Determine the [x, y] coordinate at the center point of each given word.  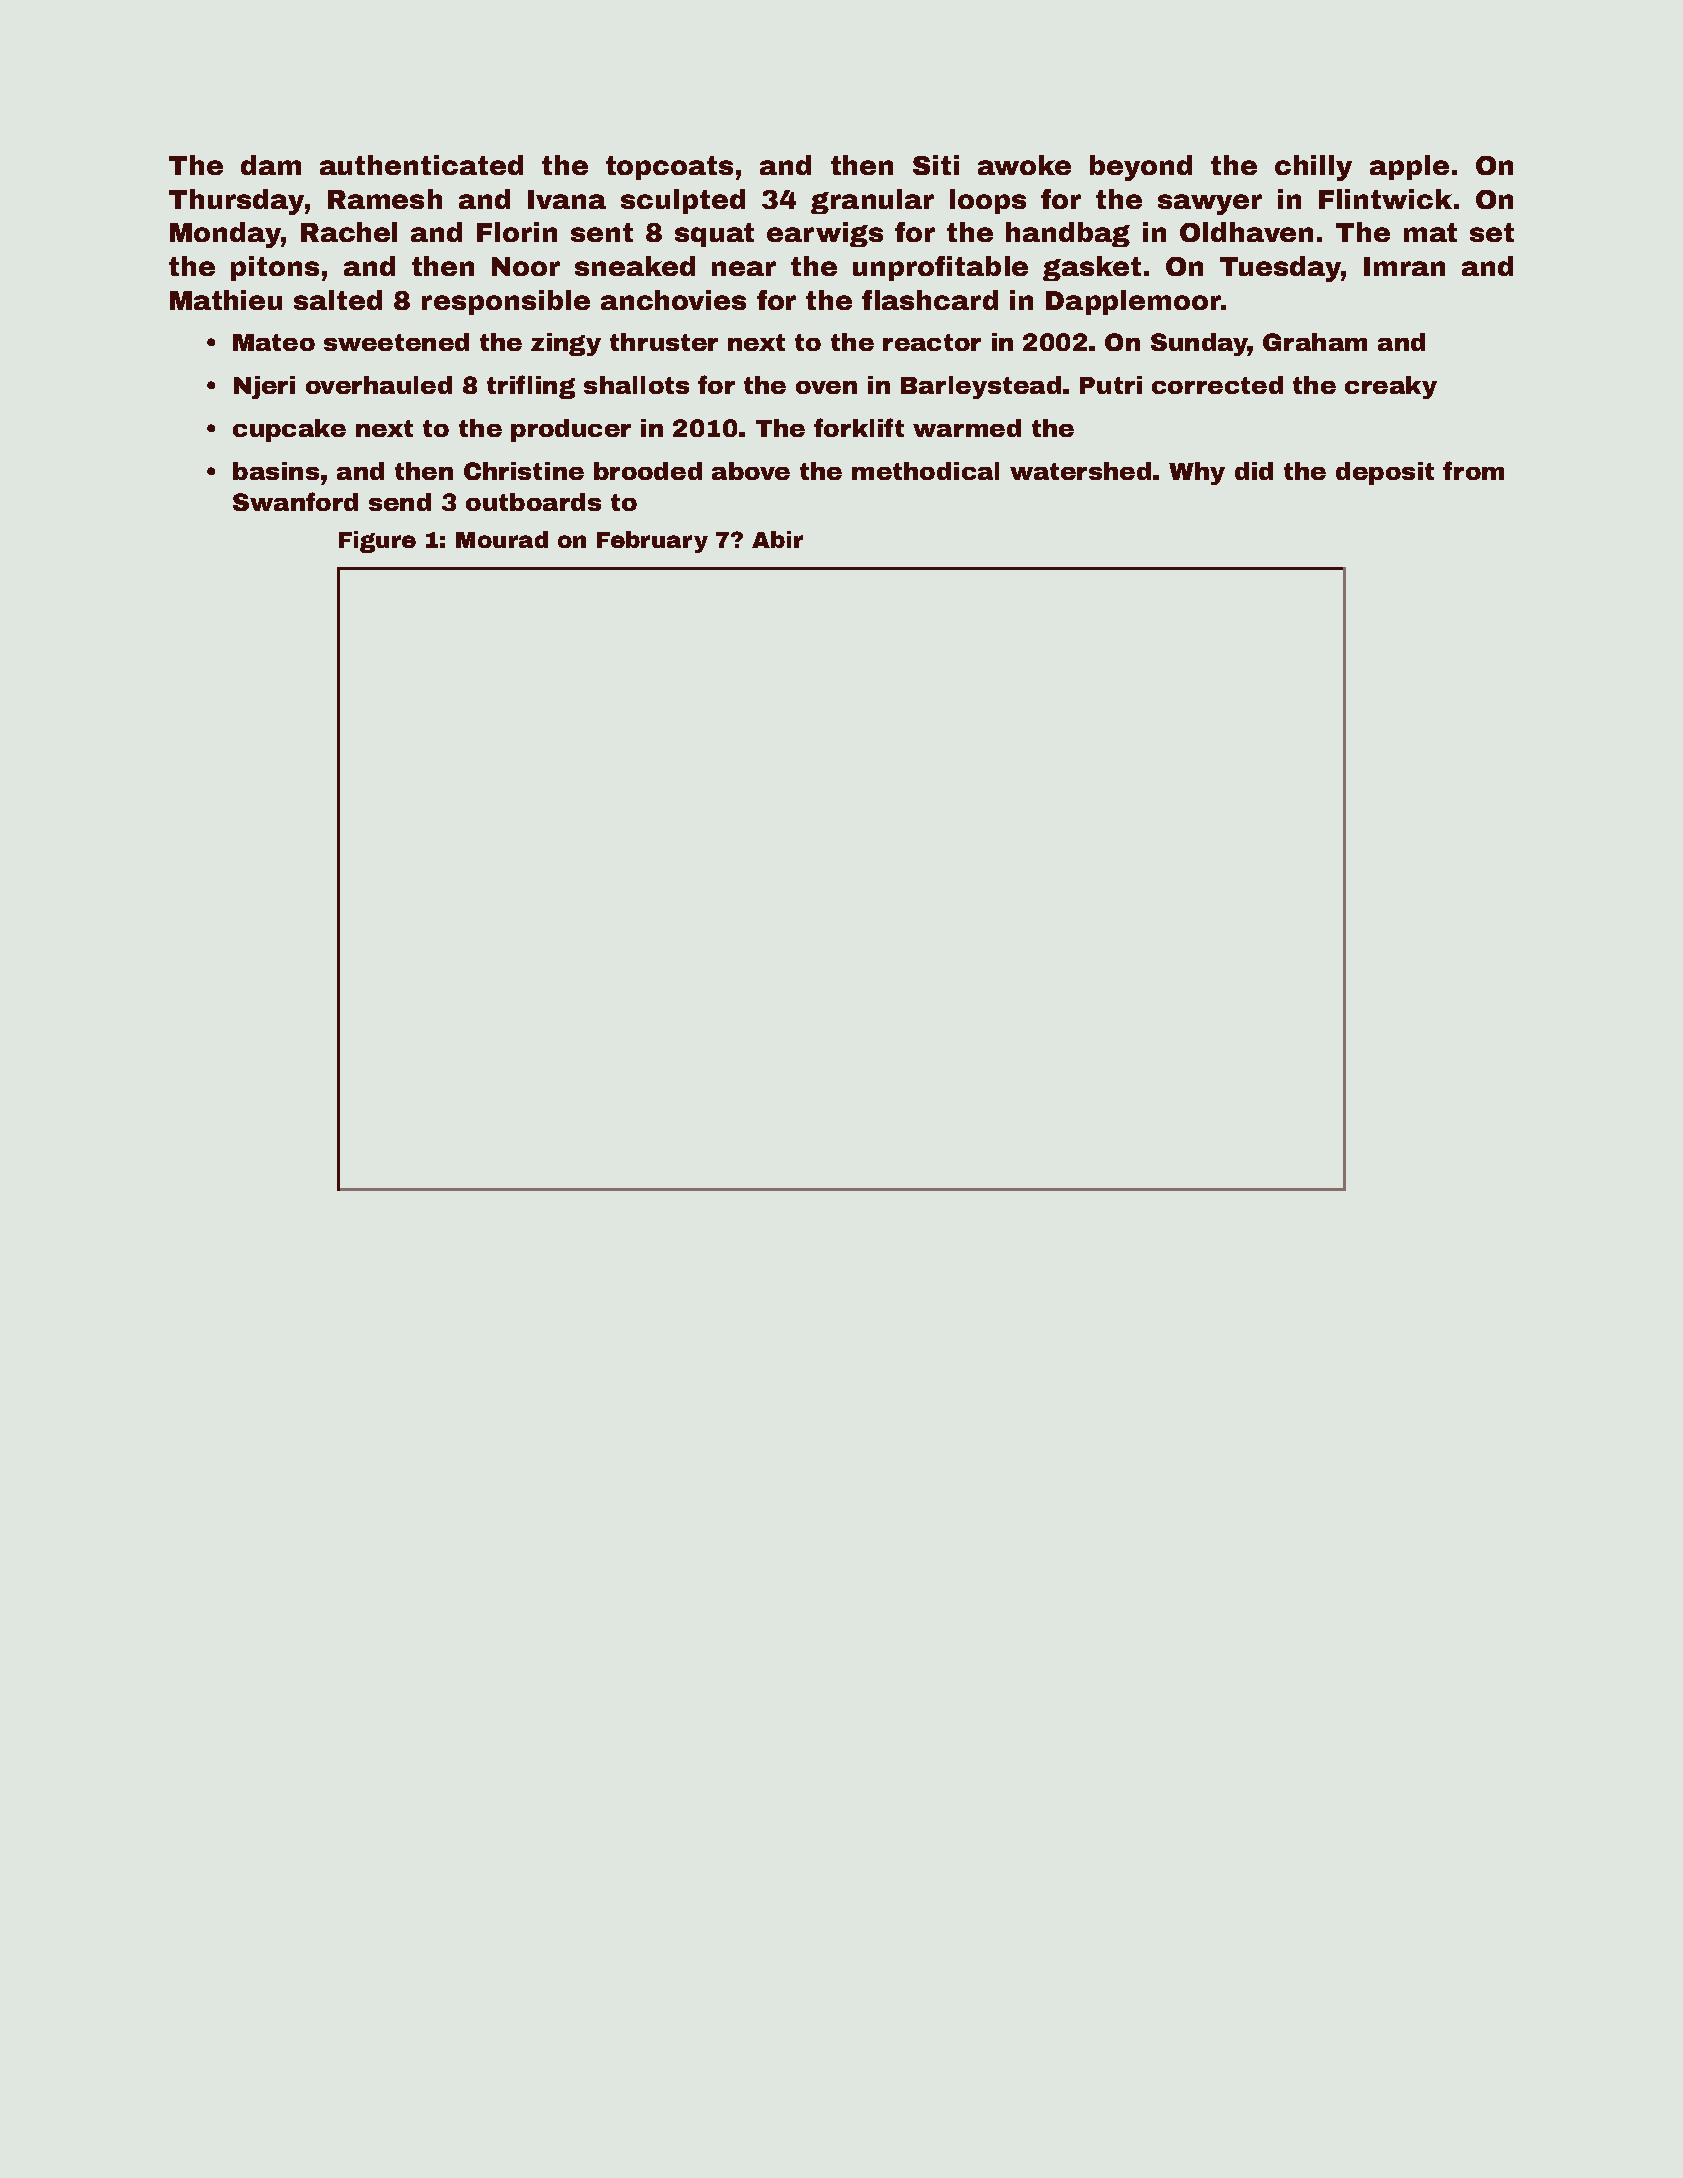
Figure [377, 542]
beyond [1141, 168]
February [652, 542]
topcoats [669, 168]
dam [271, 165]
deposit [1385, 473]
